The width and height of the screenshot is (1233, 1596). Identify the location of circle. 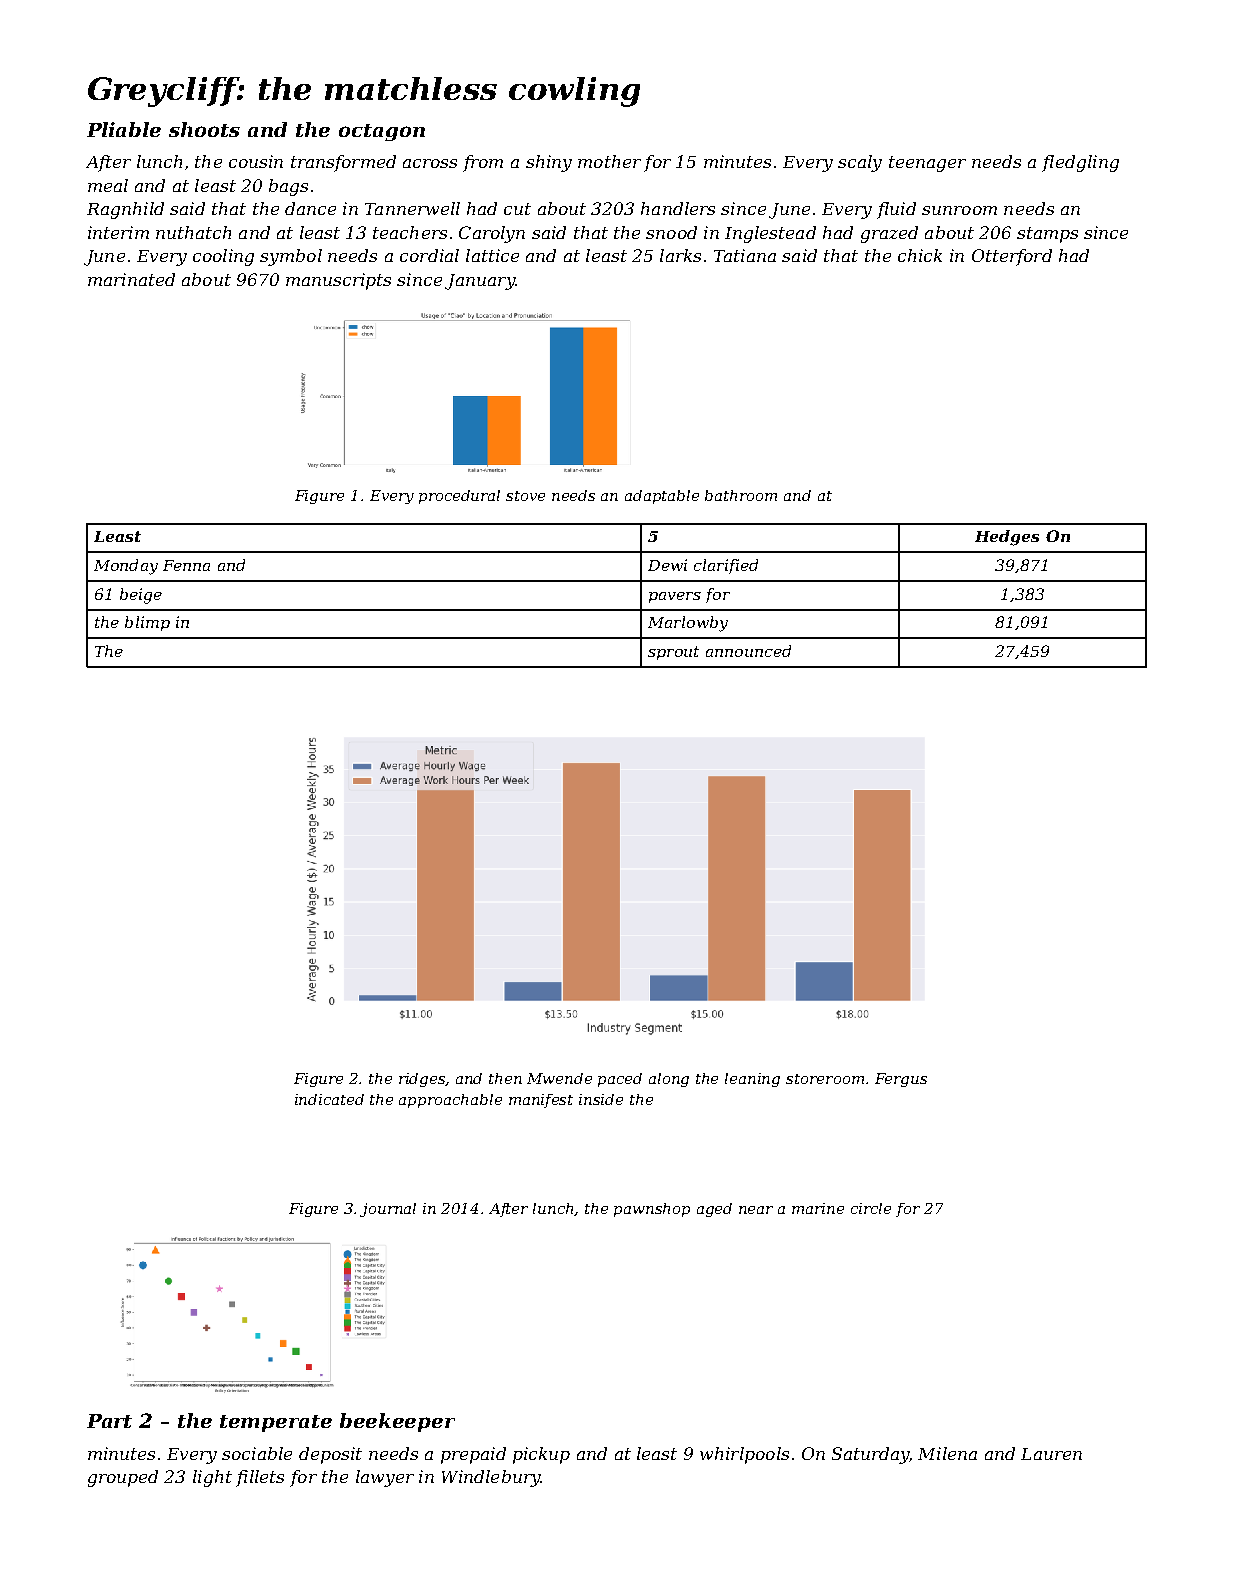
(871, 1208).
